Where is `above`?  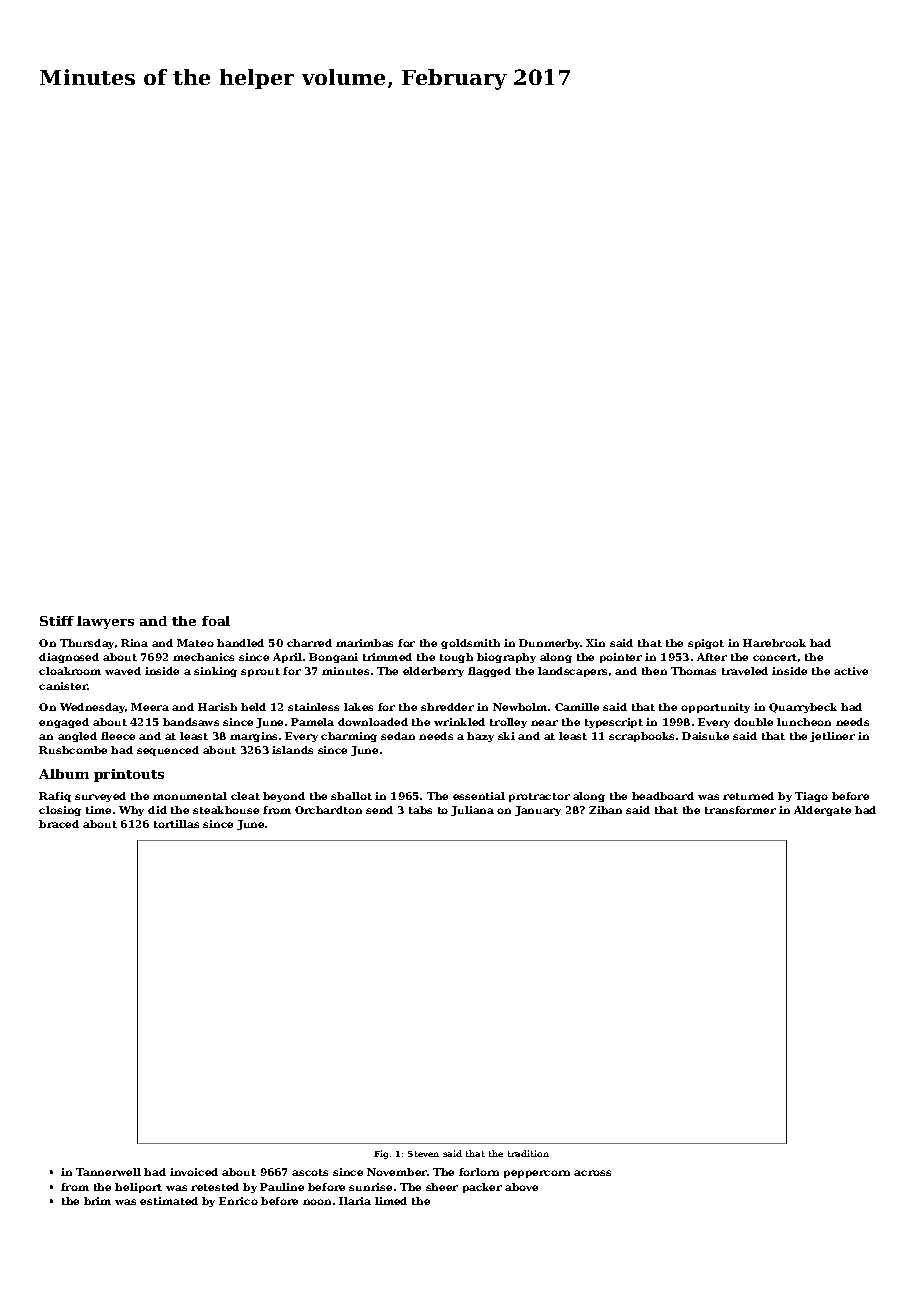
above is located at coordinates (521, 1187).
